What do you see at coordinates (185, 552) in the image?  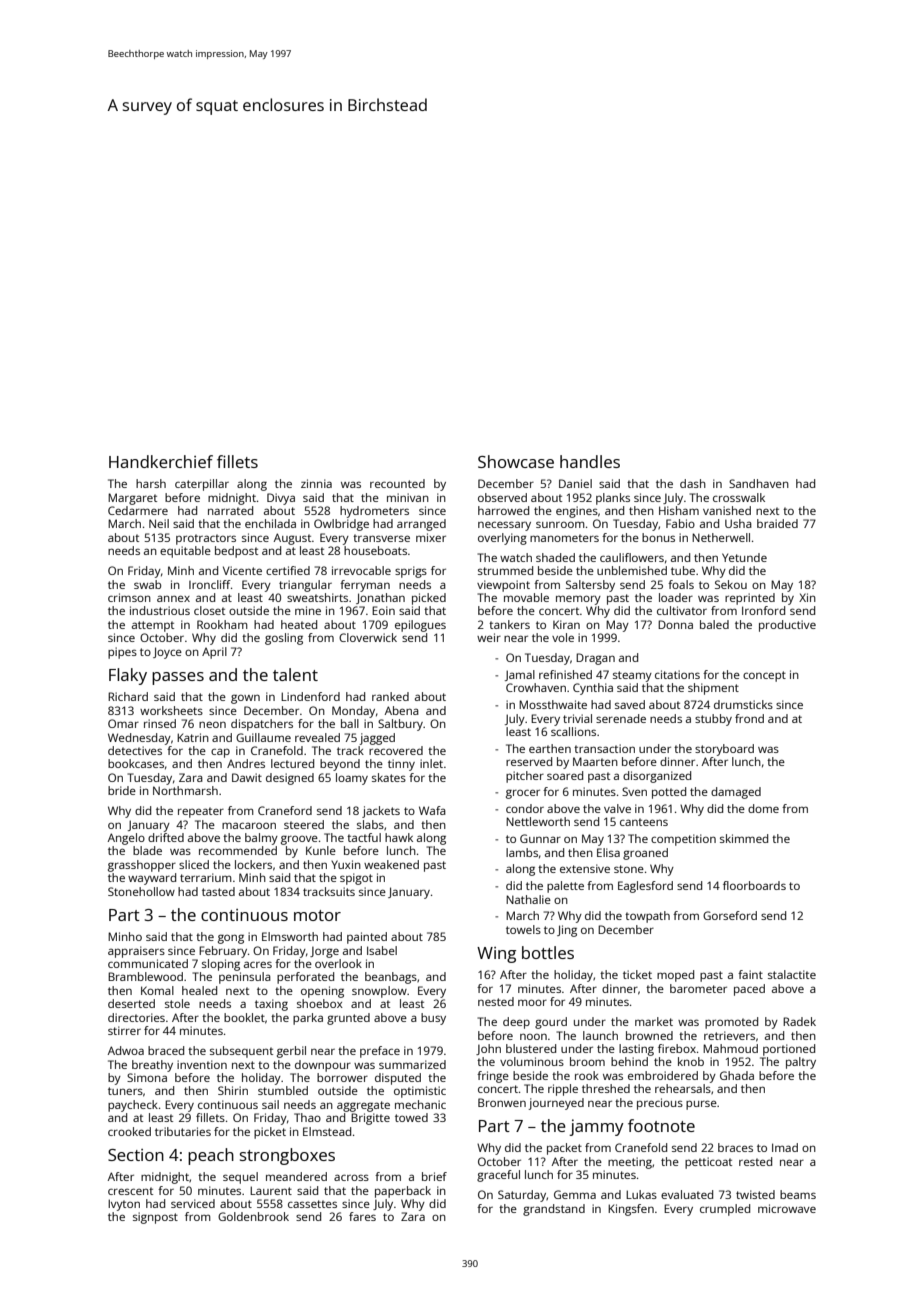 I see `equitable` at bounding box center [185, 552].
